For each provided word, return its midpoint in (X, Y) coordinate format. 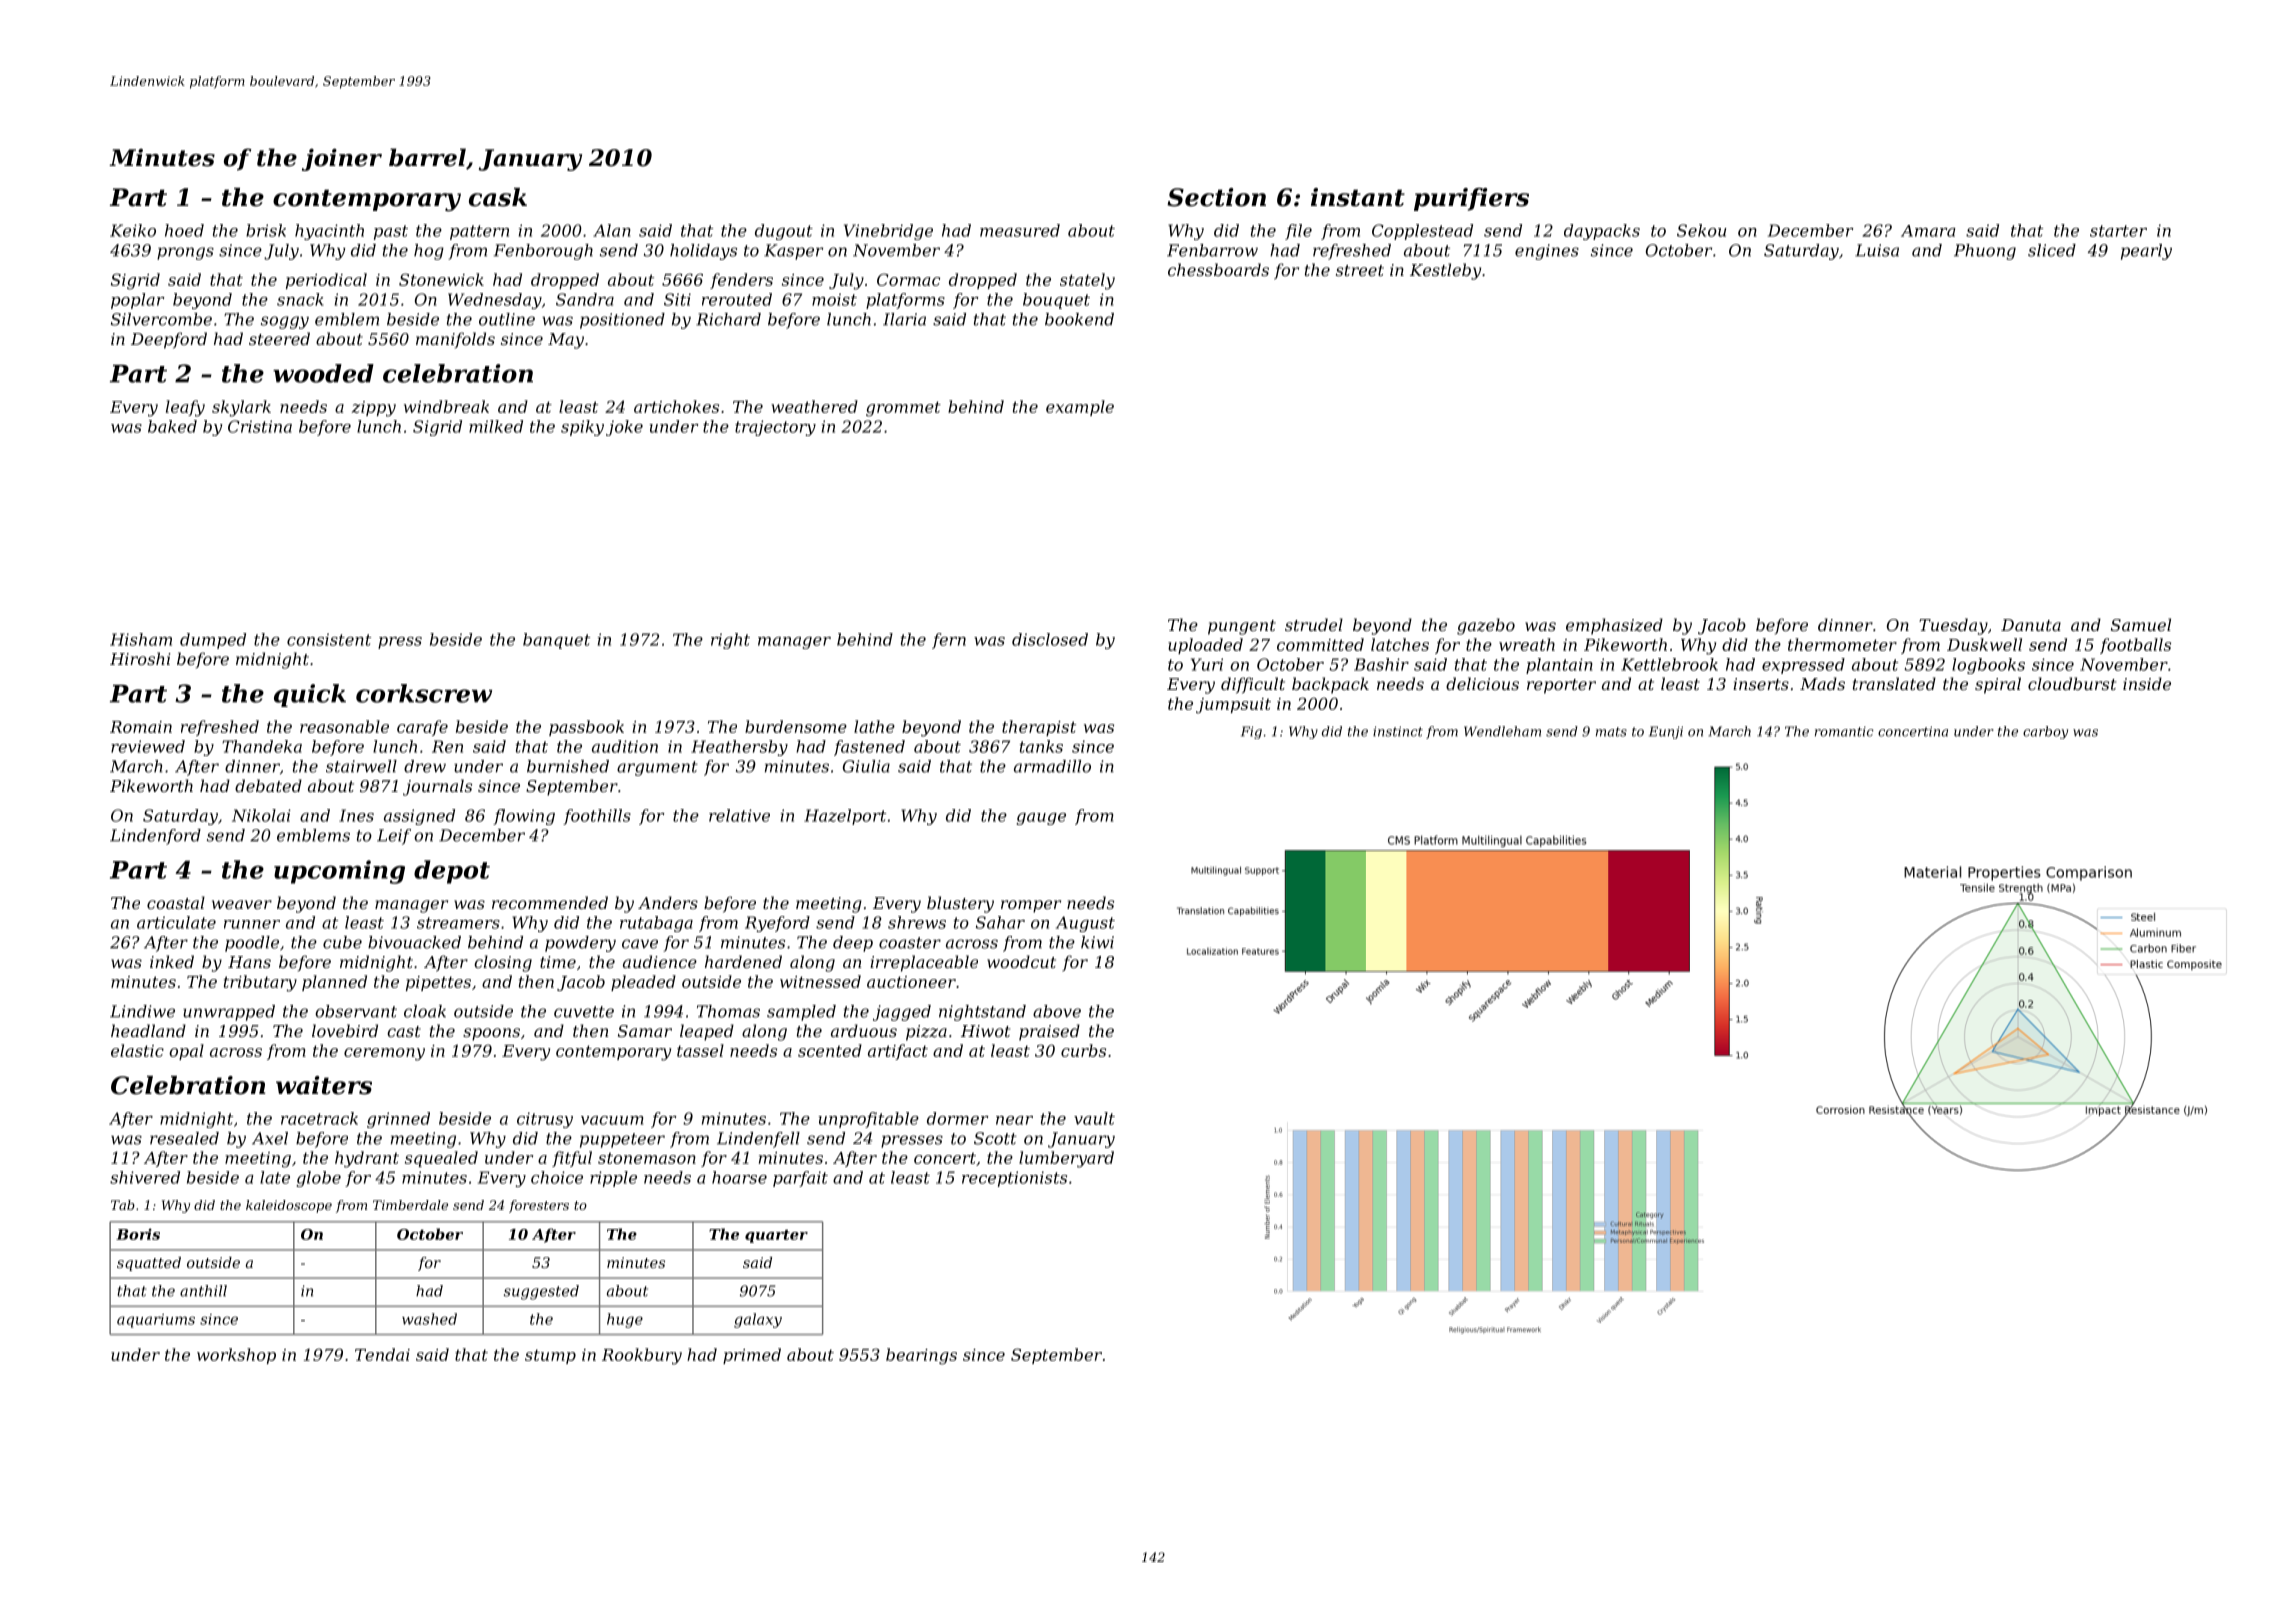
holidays (703, 252)
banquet (556, 641)
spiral (1998, 685)
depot (452, 872)
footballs (2135, 646)
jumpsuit (1233, 706)
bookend (1079, 319)
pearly (2146, 252)
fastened (869, 748)
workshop (236, 1356)
